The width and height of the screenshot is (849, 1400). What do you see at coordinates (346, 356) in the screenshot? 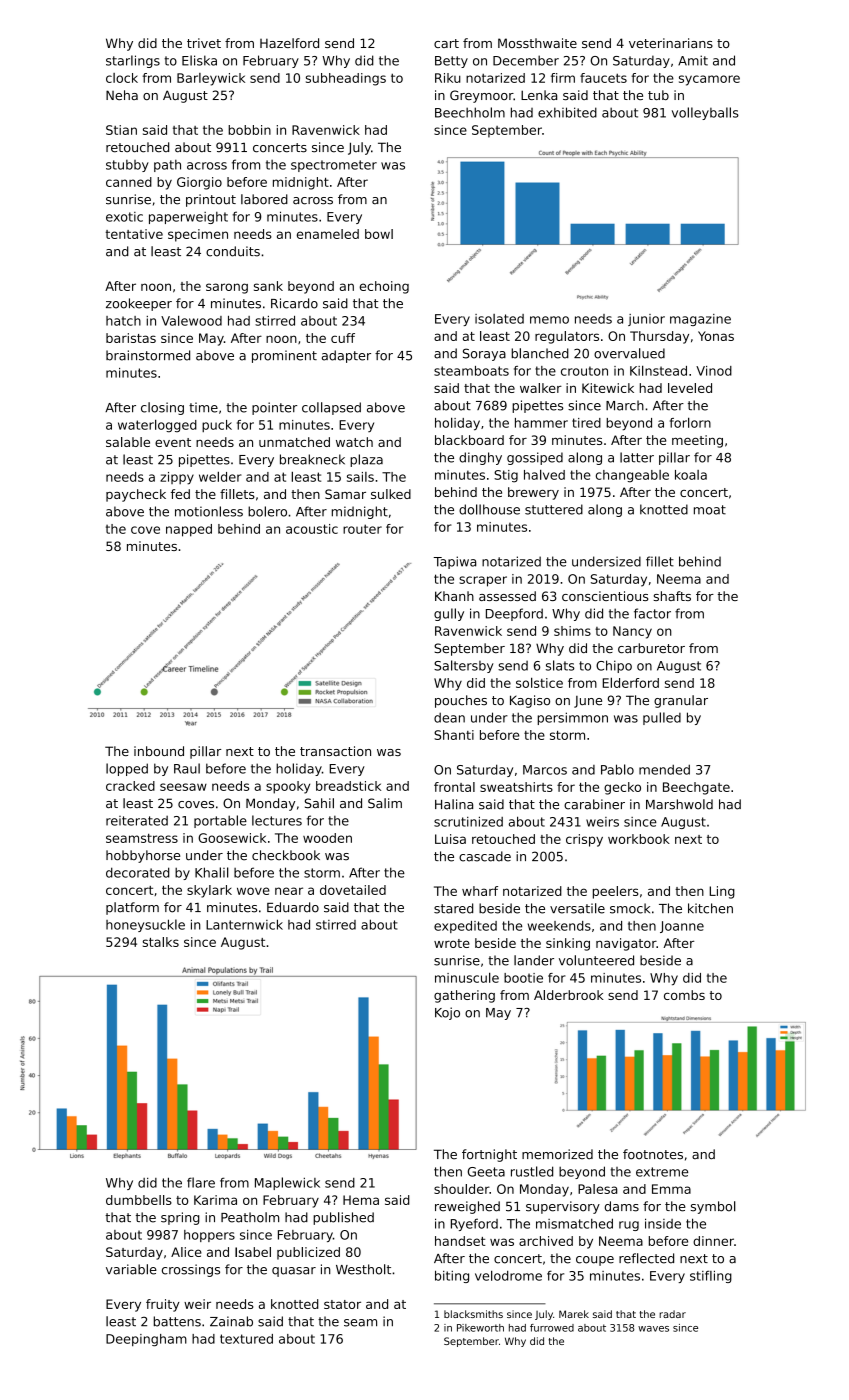
I see `adapter` at bounding box center [346, 356].
